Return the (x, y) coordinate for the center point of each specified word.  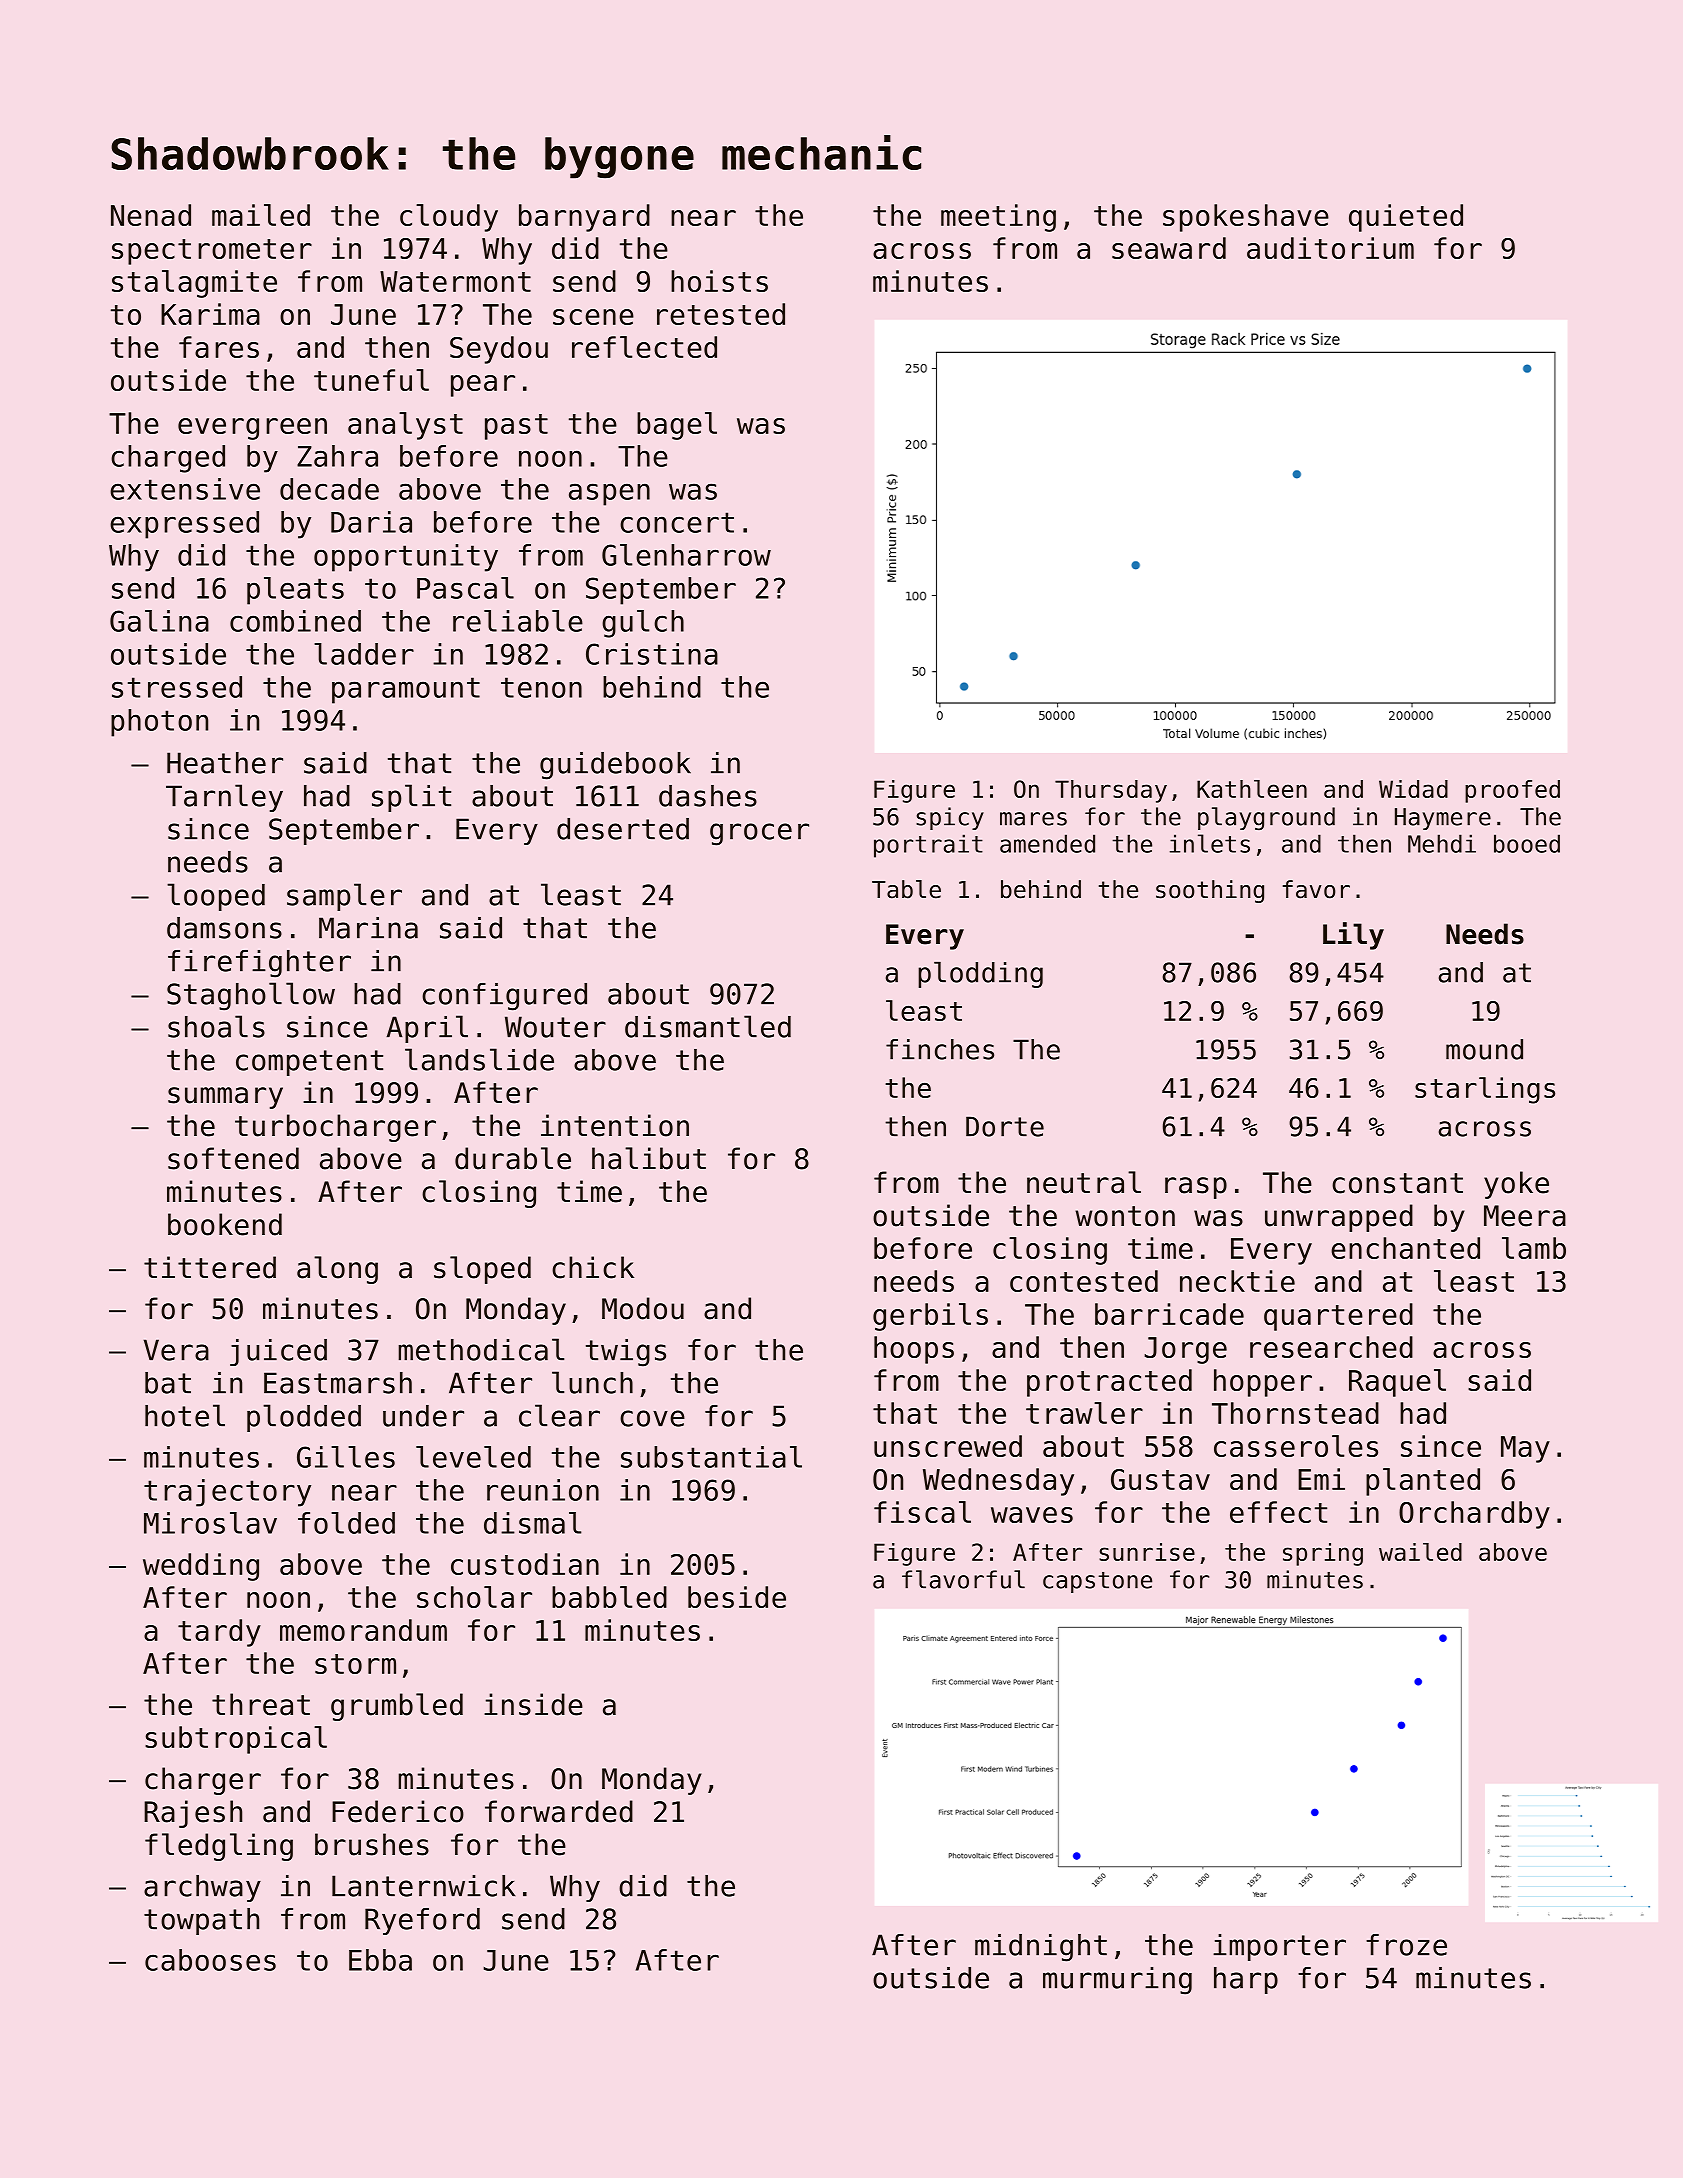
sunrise (1147, 1552)
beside (737, 1597)
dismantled (708, 1026)
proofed (1512, 791)
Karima (210, 314)
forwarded (559, 1811)
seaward (1169, 248)
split (411, 798)
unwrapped (1339, 1218)
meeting (998, 218)
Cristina (652, 654)
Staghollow (251, 996)
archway (202, 1888)
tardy (219, 1633)
